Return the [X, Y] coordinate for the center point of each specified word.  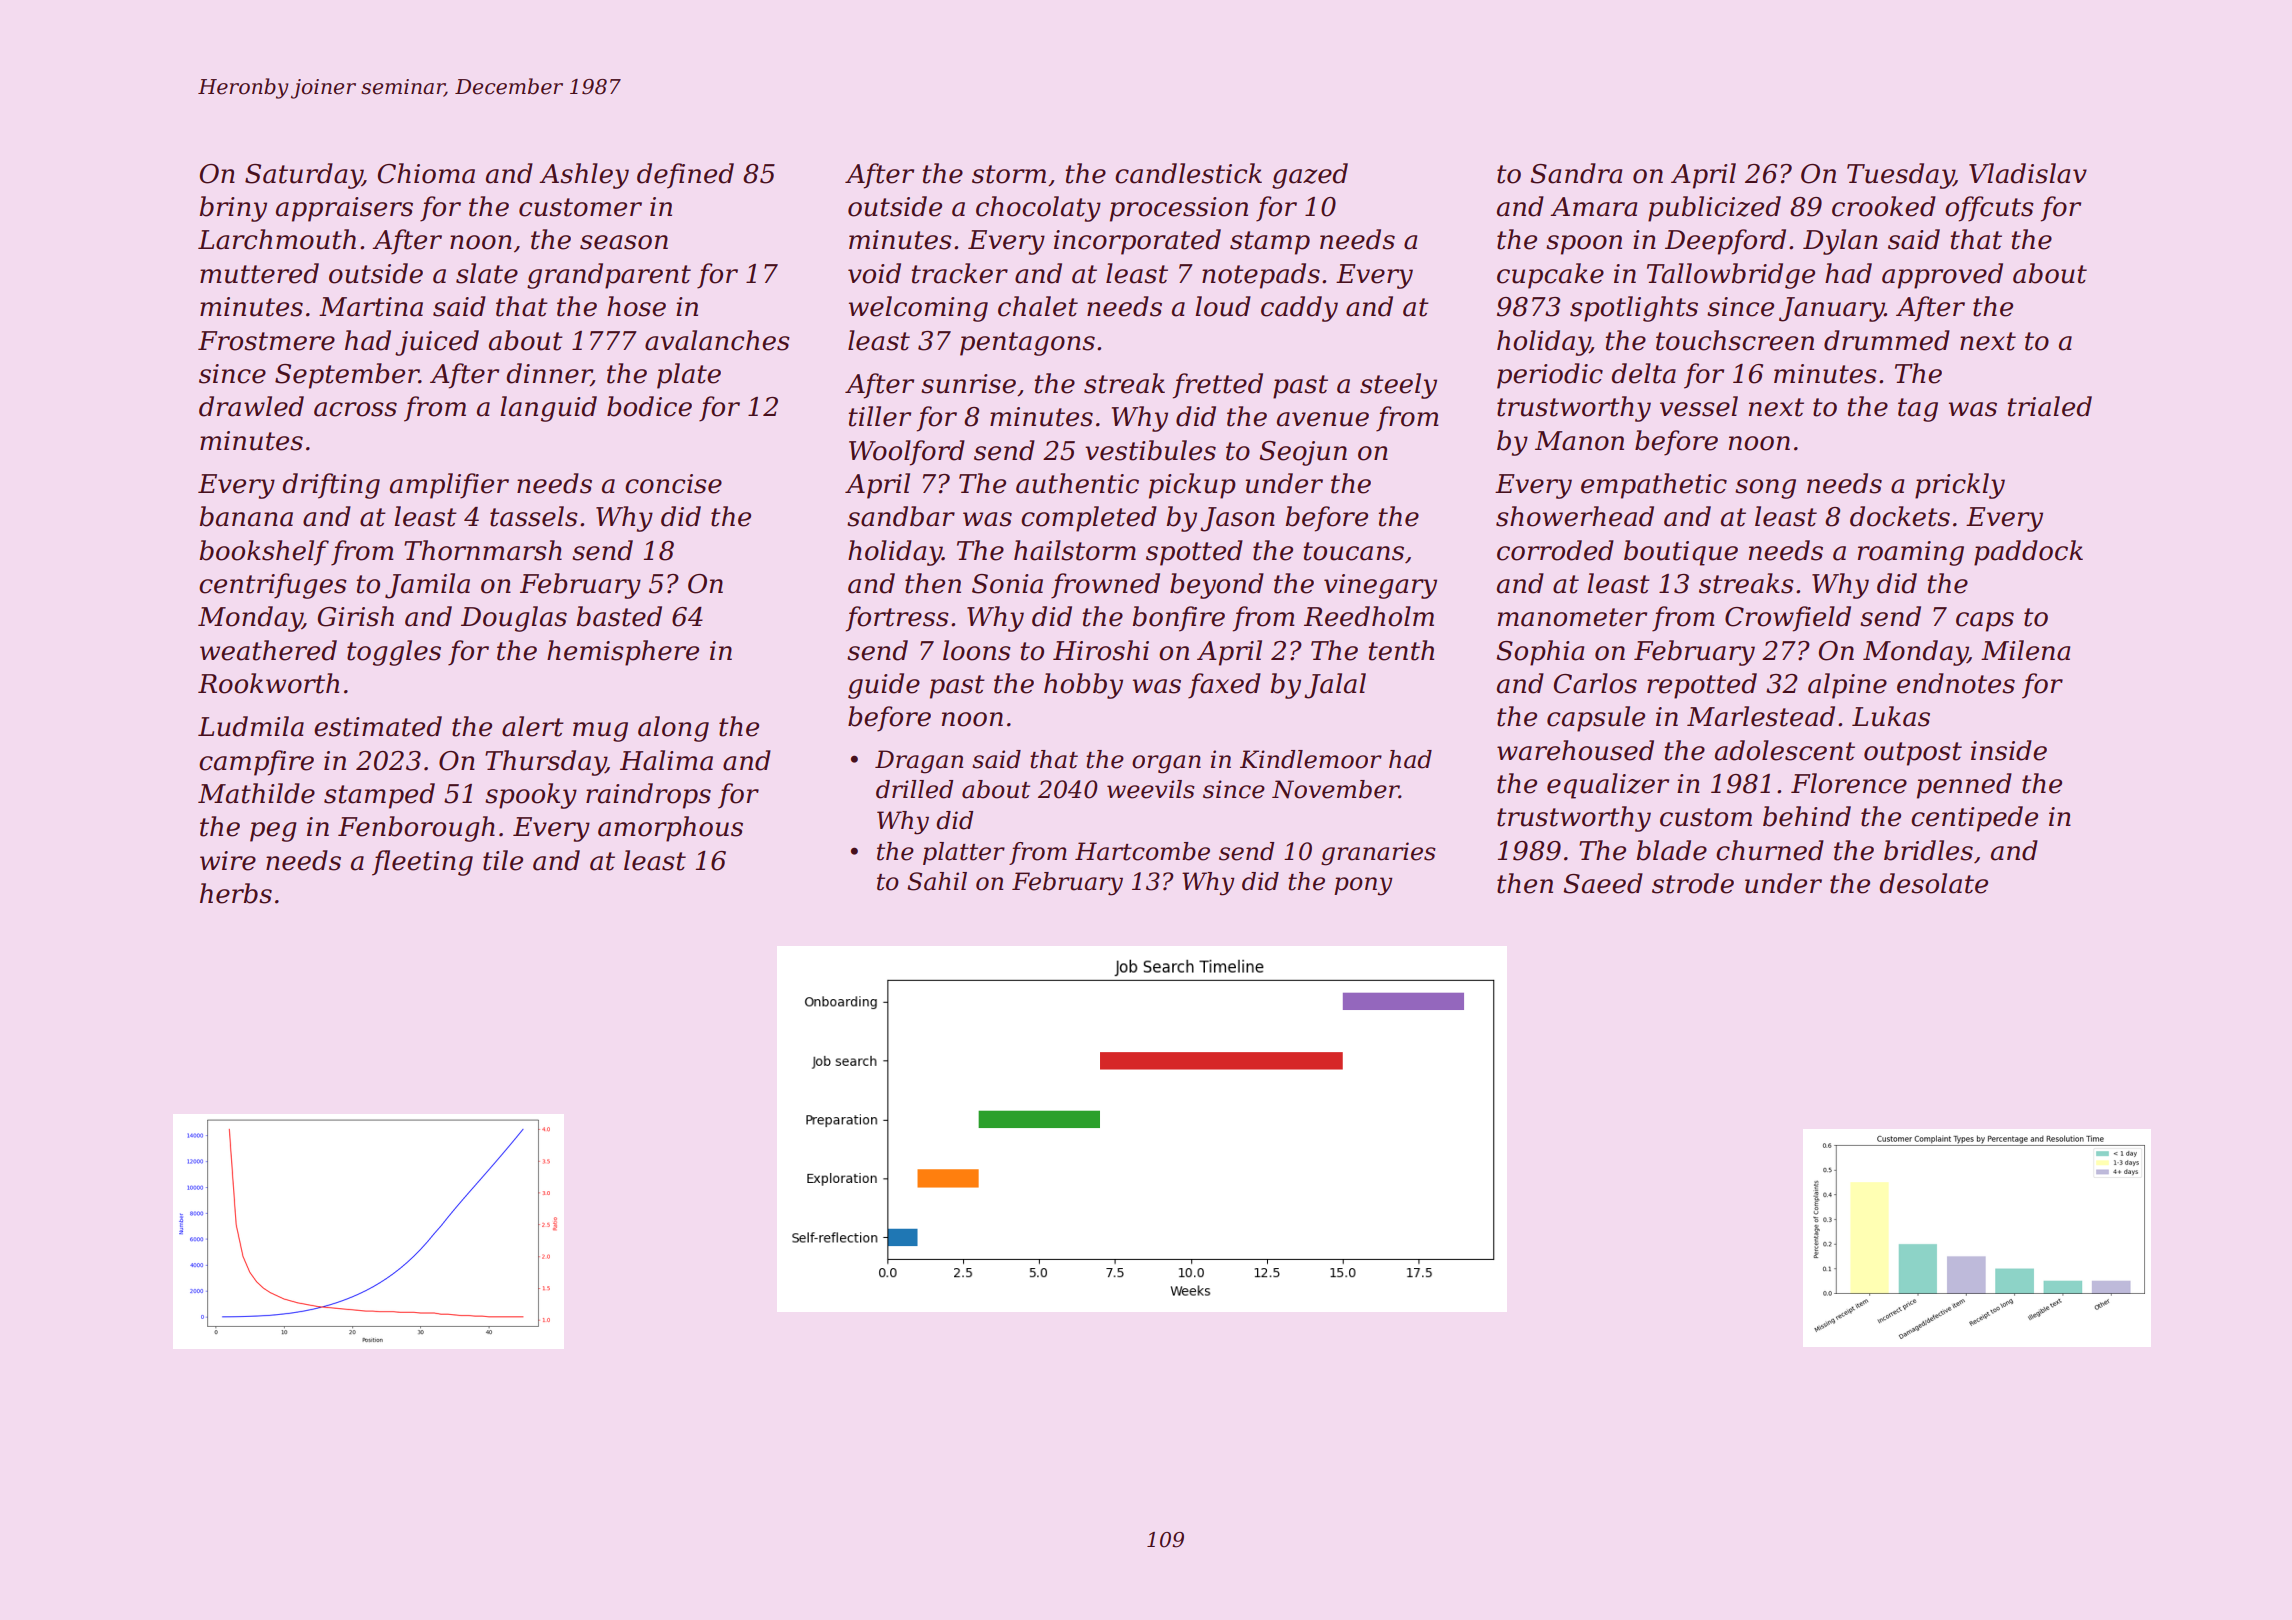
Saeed [1603, 883]
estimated [378, 726]
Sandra [1576, 173]
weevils [1151, 789]
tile [503, 860]
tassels [534, 516]
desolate [1933, 883]
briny [233, 209]
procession [1179, 209]
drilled [914, 789]
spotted [1194, 553]
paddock [2028, 553]
